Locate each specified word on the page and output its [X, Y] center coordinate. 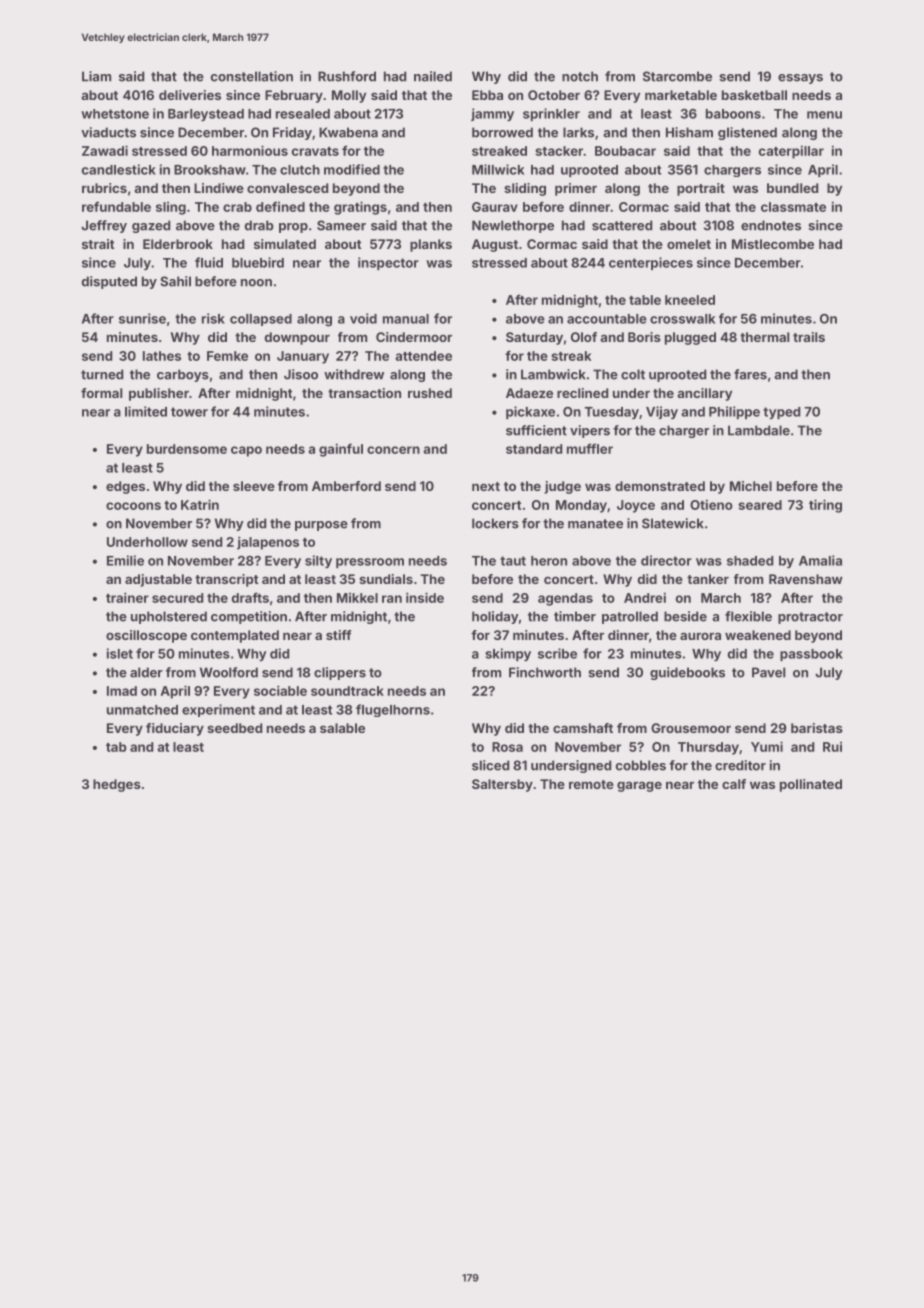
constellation [252, 76]
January [303, 357]
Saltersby [502, 785]
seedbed [234, 728]
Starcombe [677, 76]
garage [639, 786]
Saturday [534, 338]
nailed [433, 76]
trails [809, 337]
